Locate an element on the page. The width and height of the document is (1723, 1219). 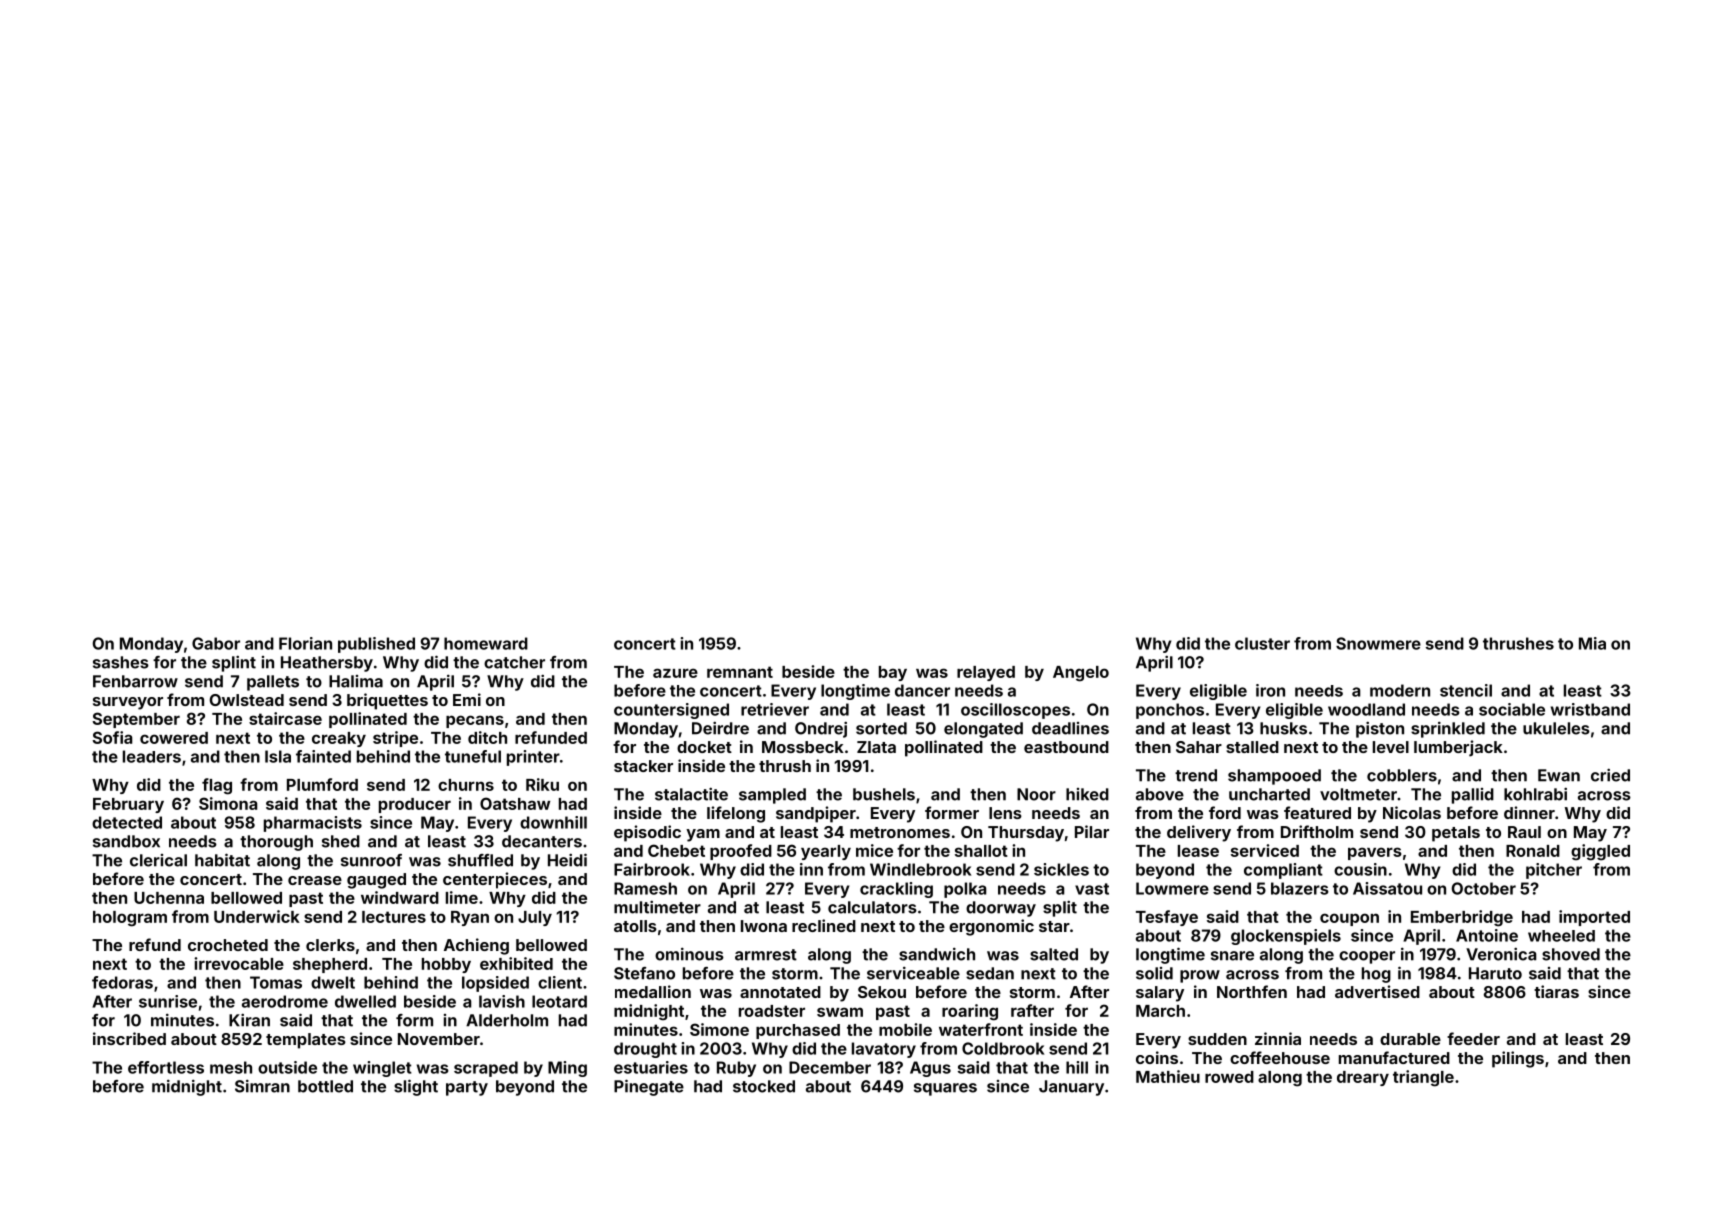
Chebet is located at coordinates (676, 850).
